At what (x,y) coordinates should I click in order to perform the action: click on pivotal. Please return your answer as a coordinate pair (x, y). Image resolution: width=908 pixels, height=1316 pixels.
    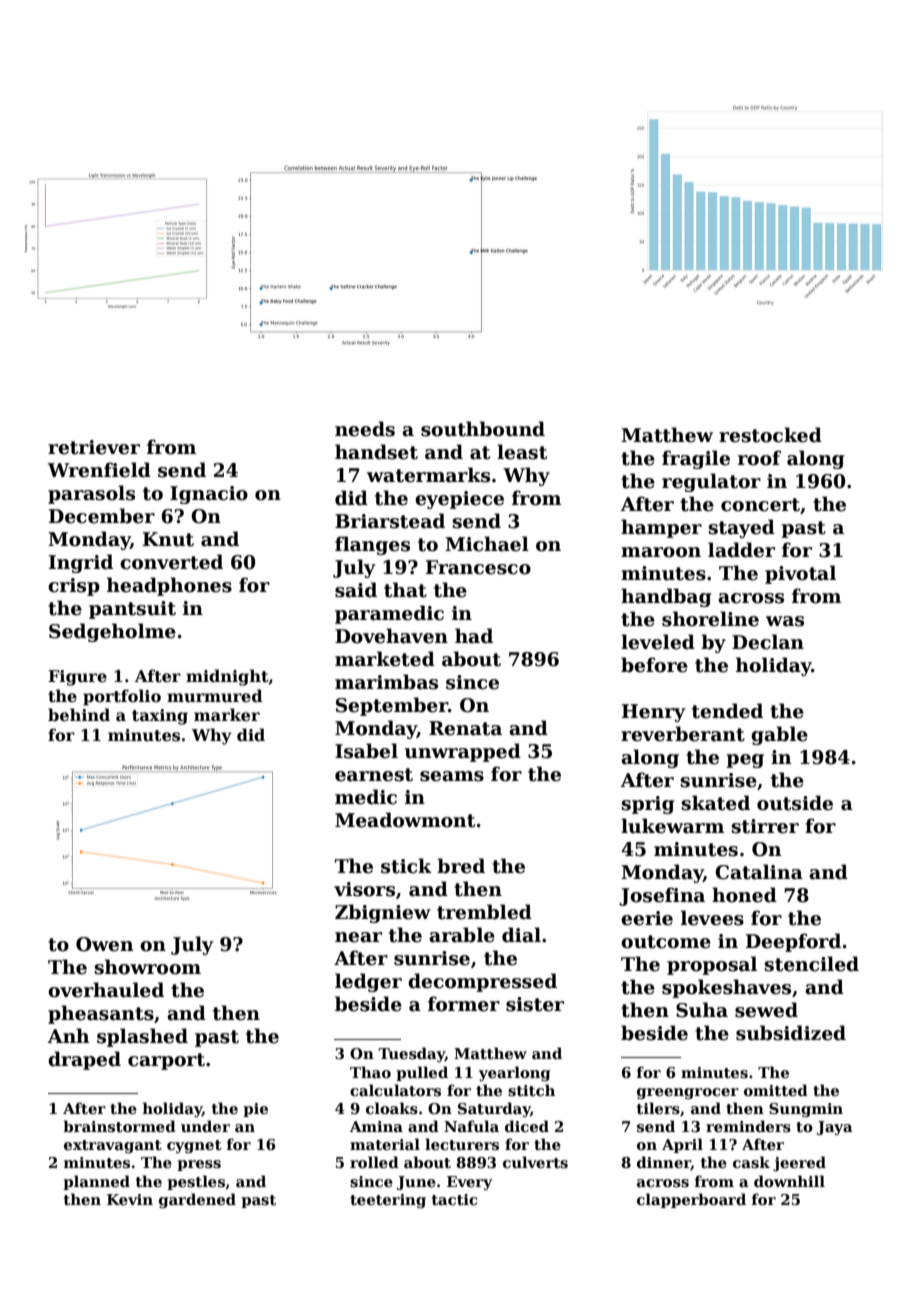
    Looking at the image, I should click on (800, 574).
